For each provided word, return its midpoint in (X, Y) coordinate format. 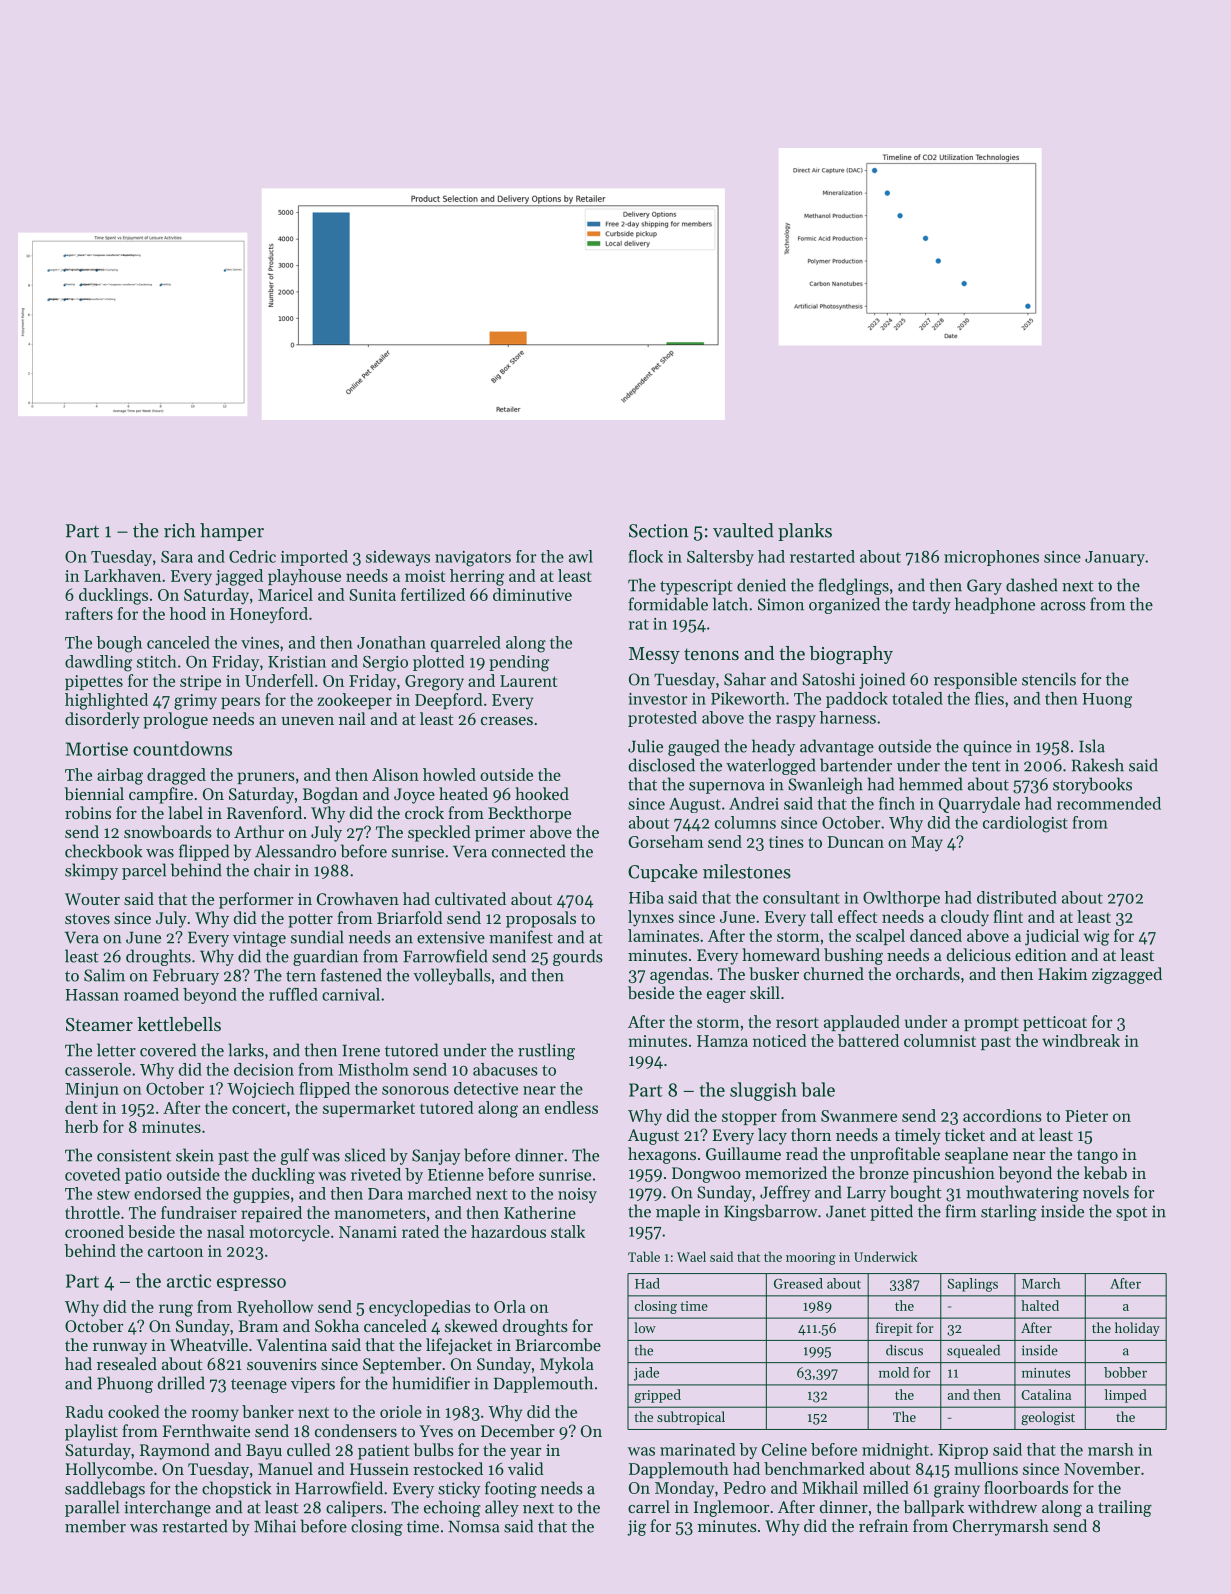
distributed (1017, 897)
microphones (991, 558)
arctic (189, 1281)
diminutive (532, 594)
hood (188, 613)
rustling (546, 1051)
